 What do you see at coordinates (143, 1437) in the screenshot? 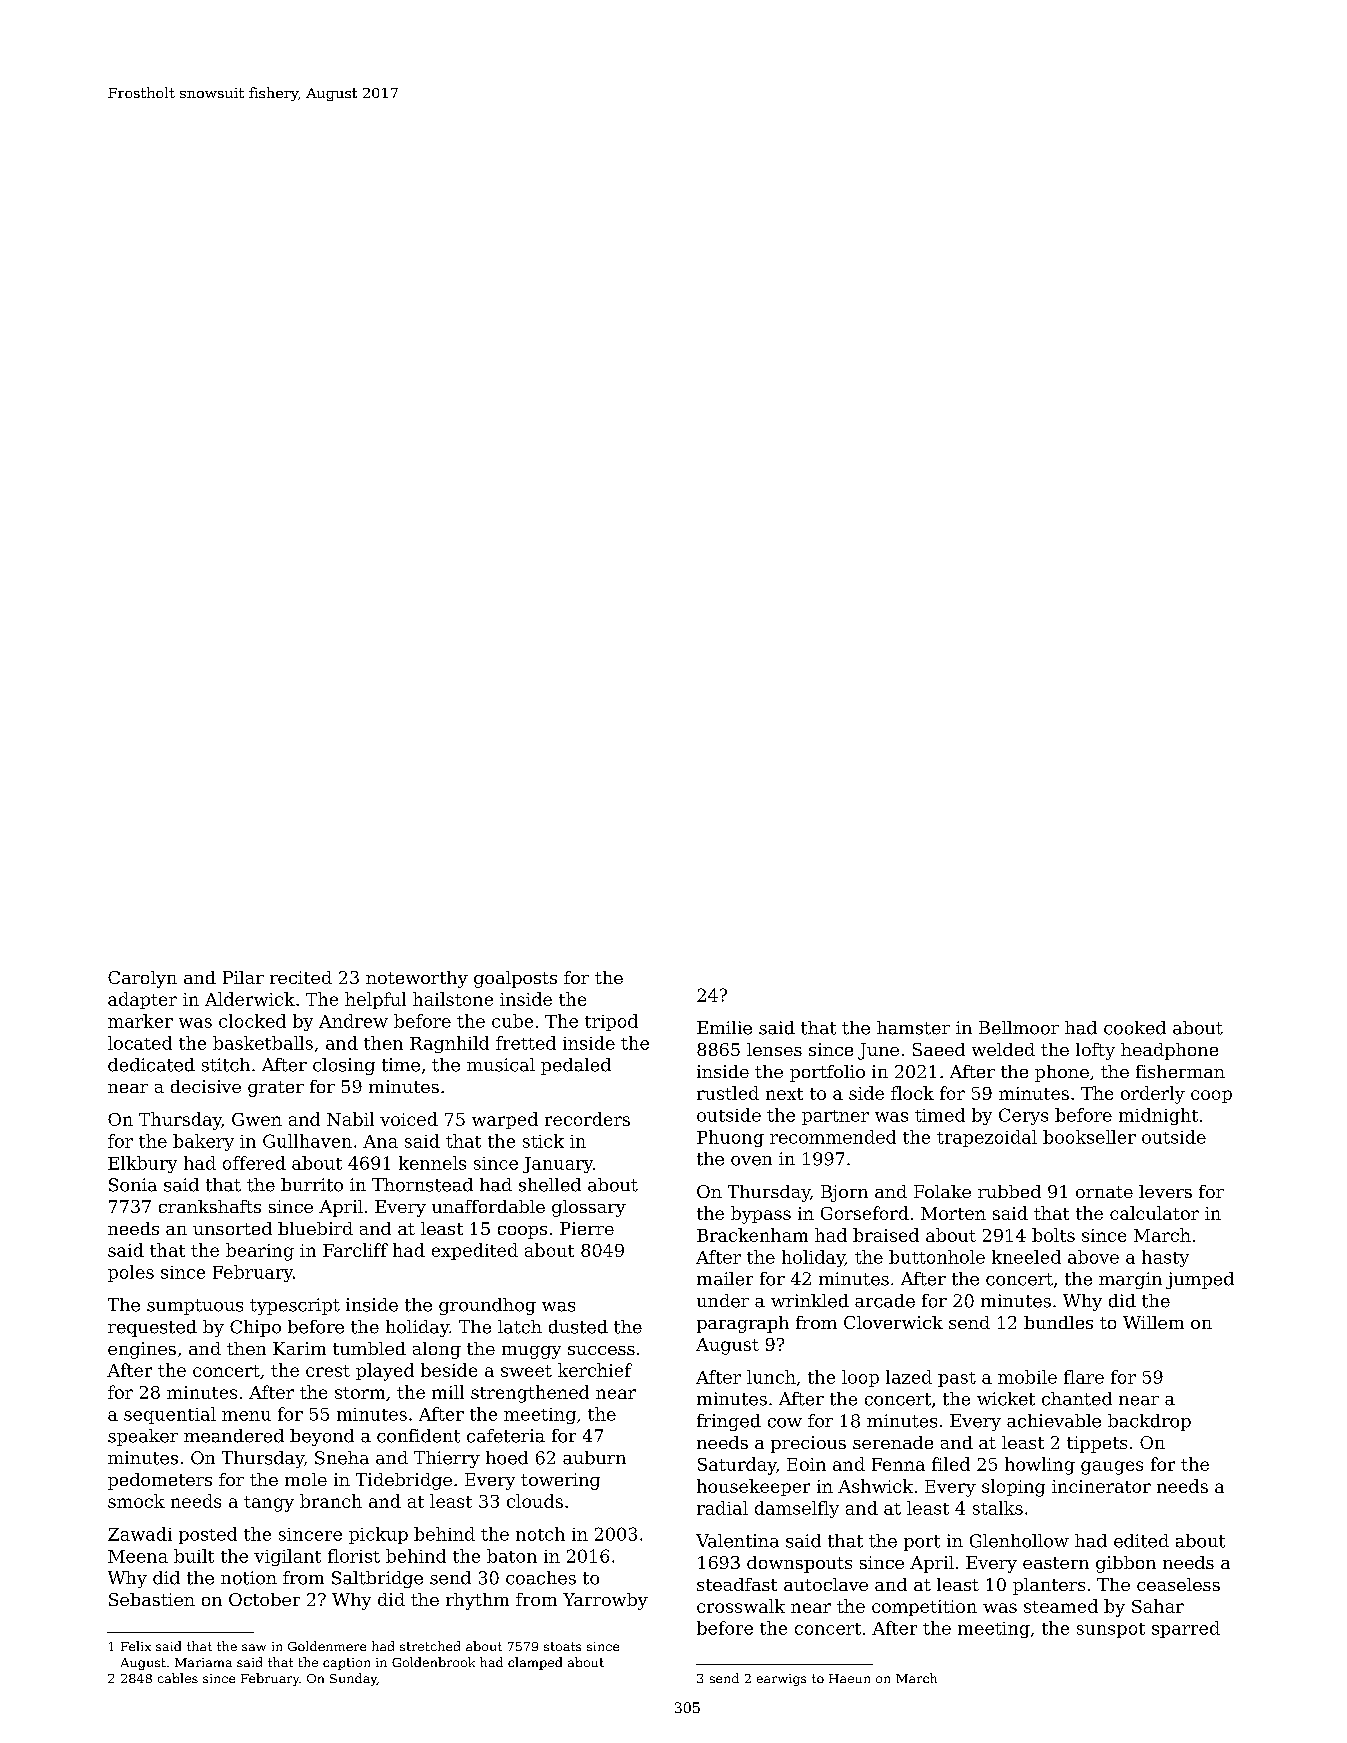
I see `speaker` at bounding box center [143, 1437].
